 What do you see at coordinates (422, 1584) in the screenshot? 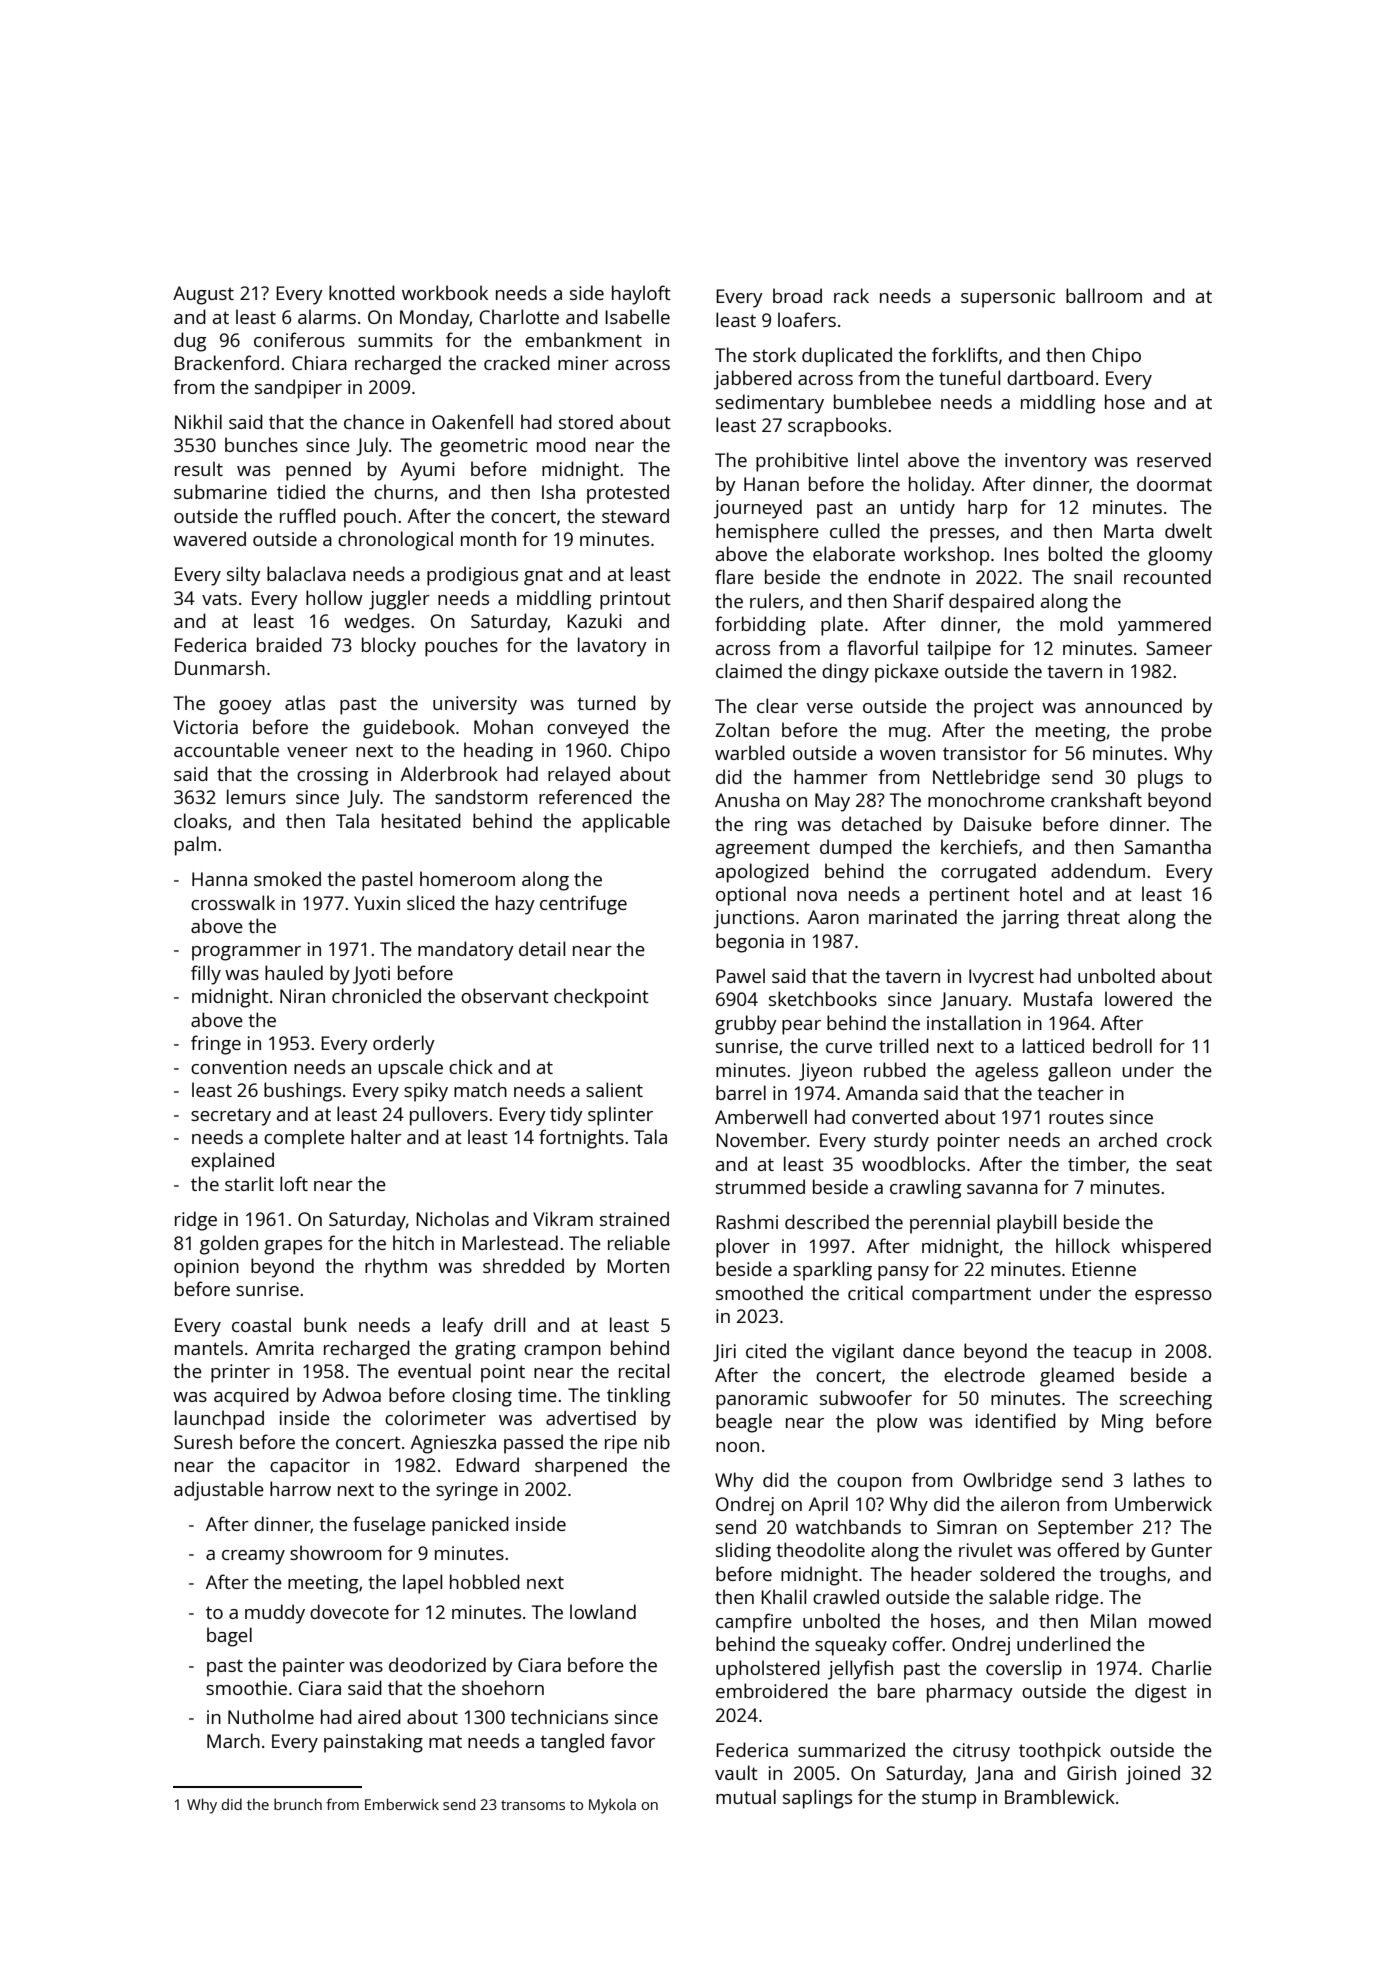
I see `lapel` at bounding box center [422, 1584].
